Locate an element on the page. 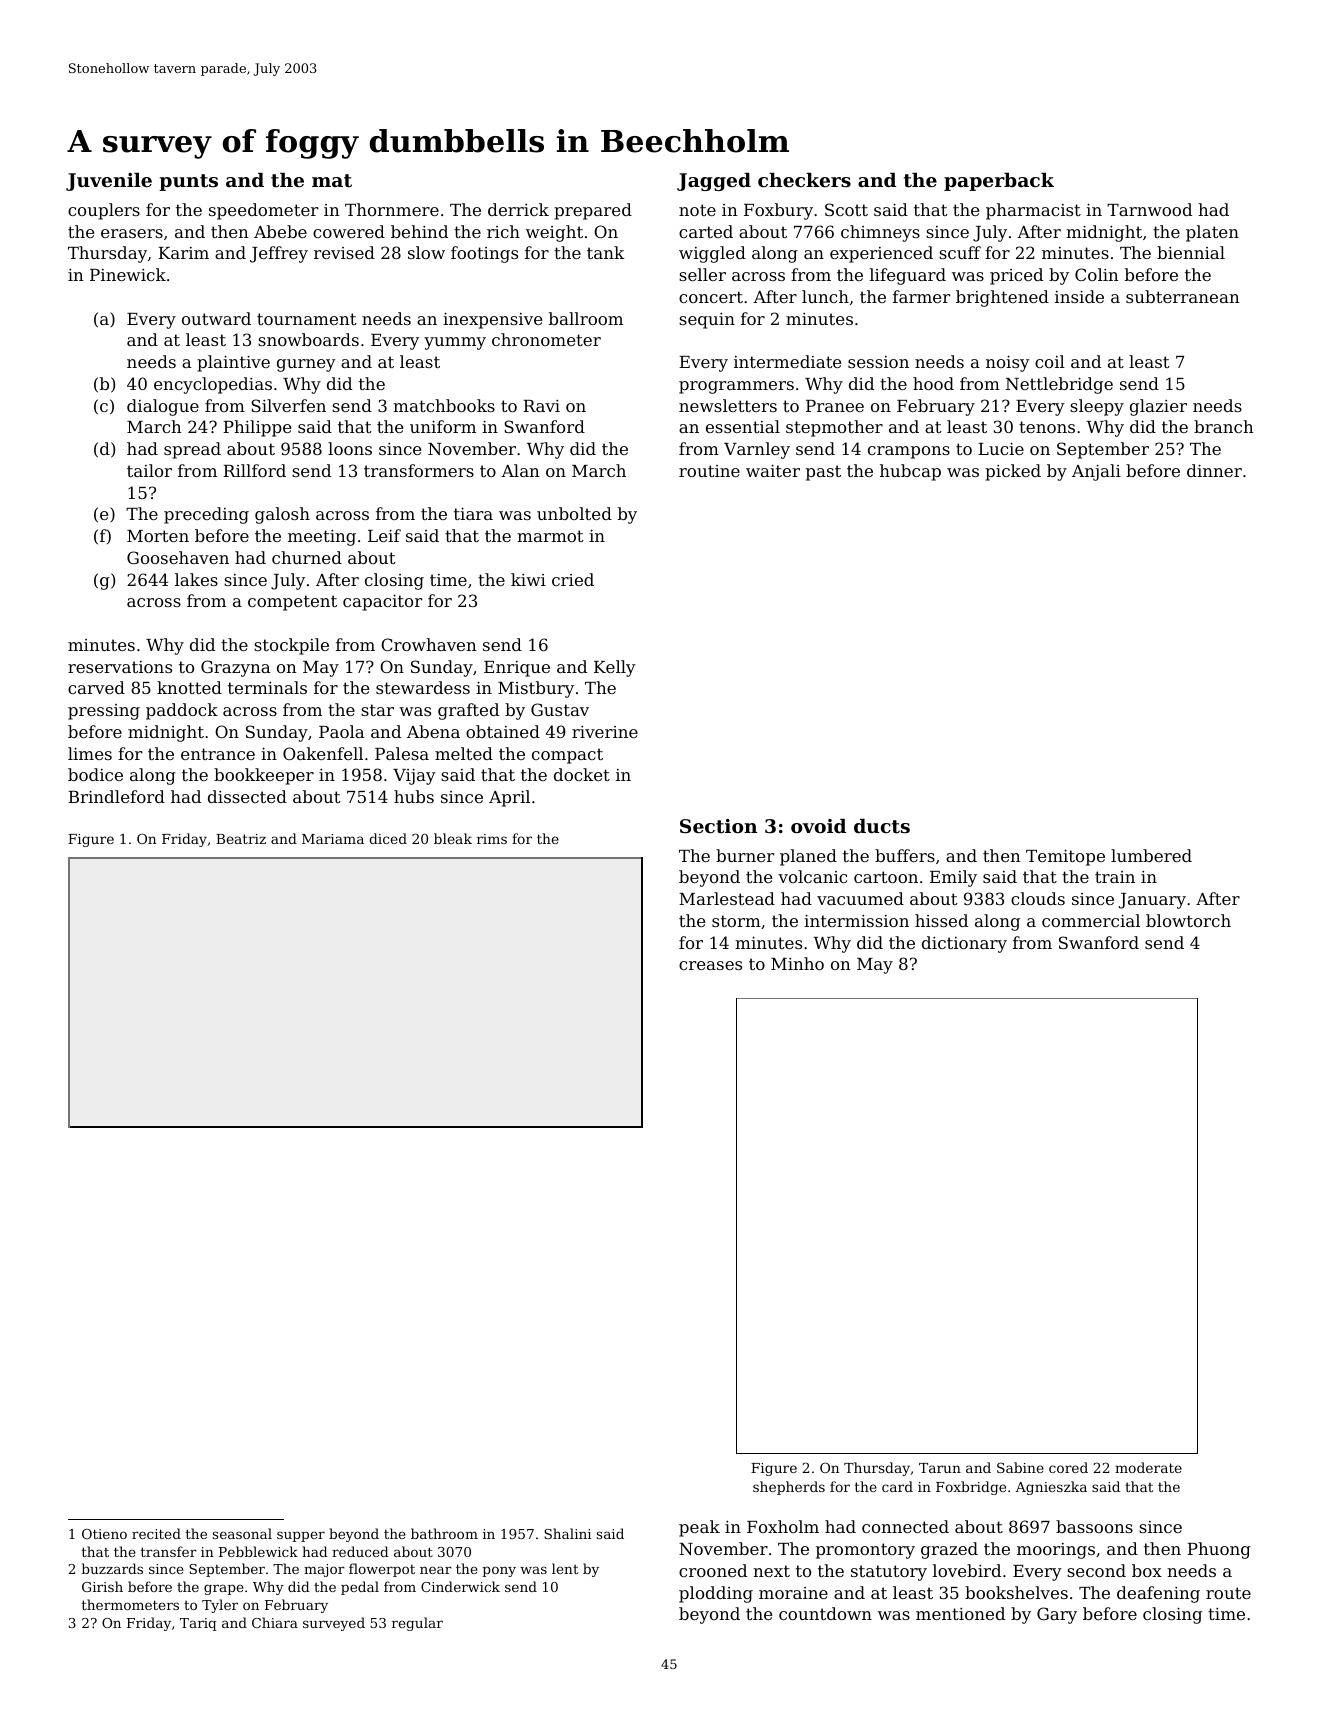  knotted is located at coordinates (189, 687).
